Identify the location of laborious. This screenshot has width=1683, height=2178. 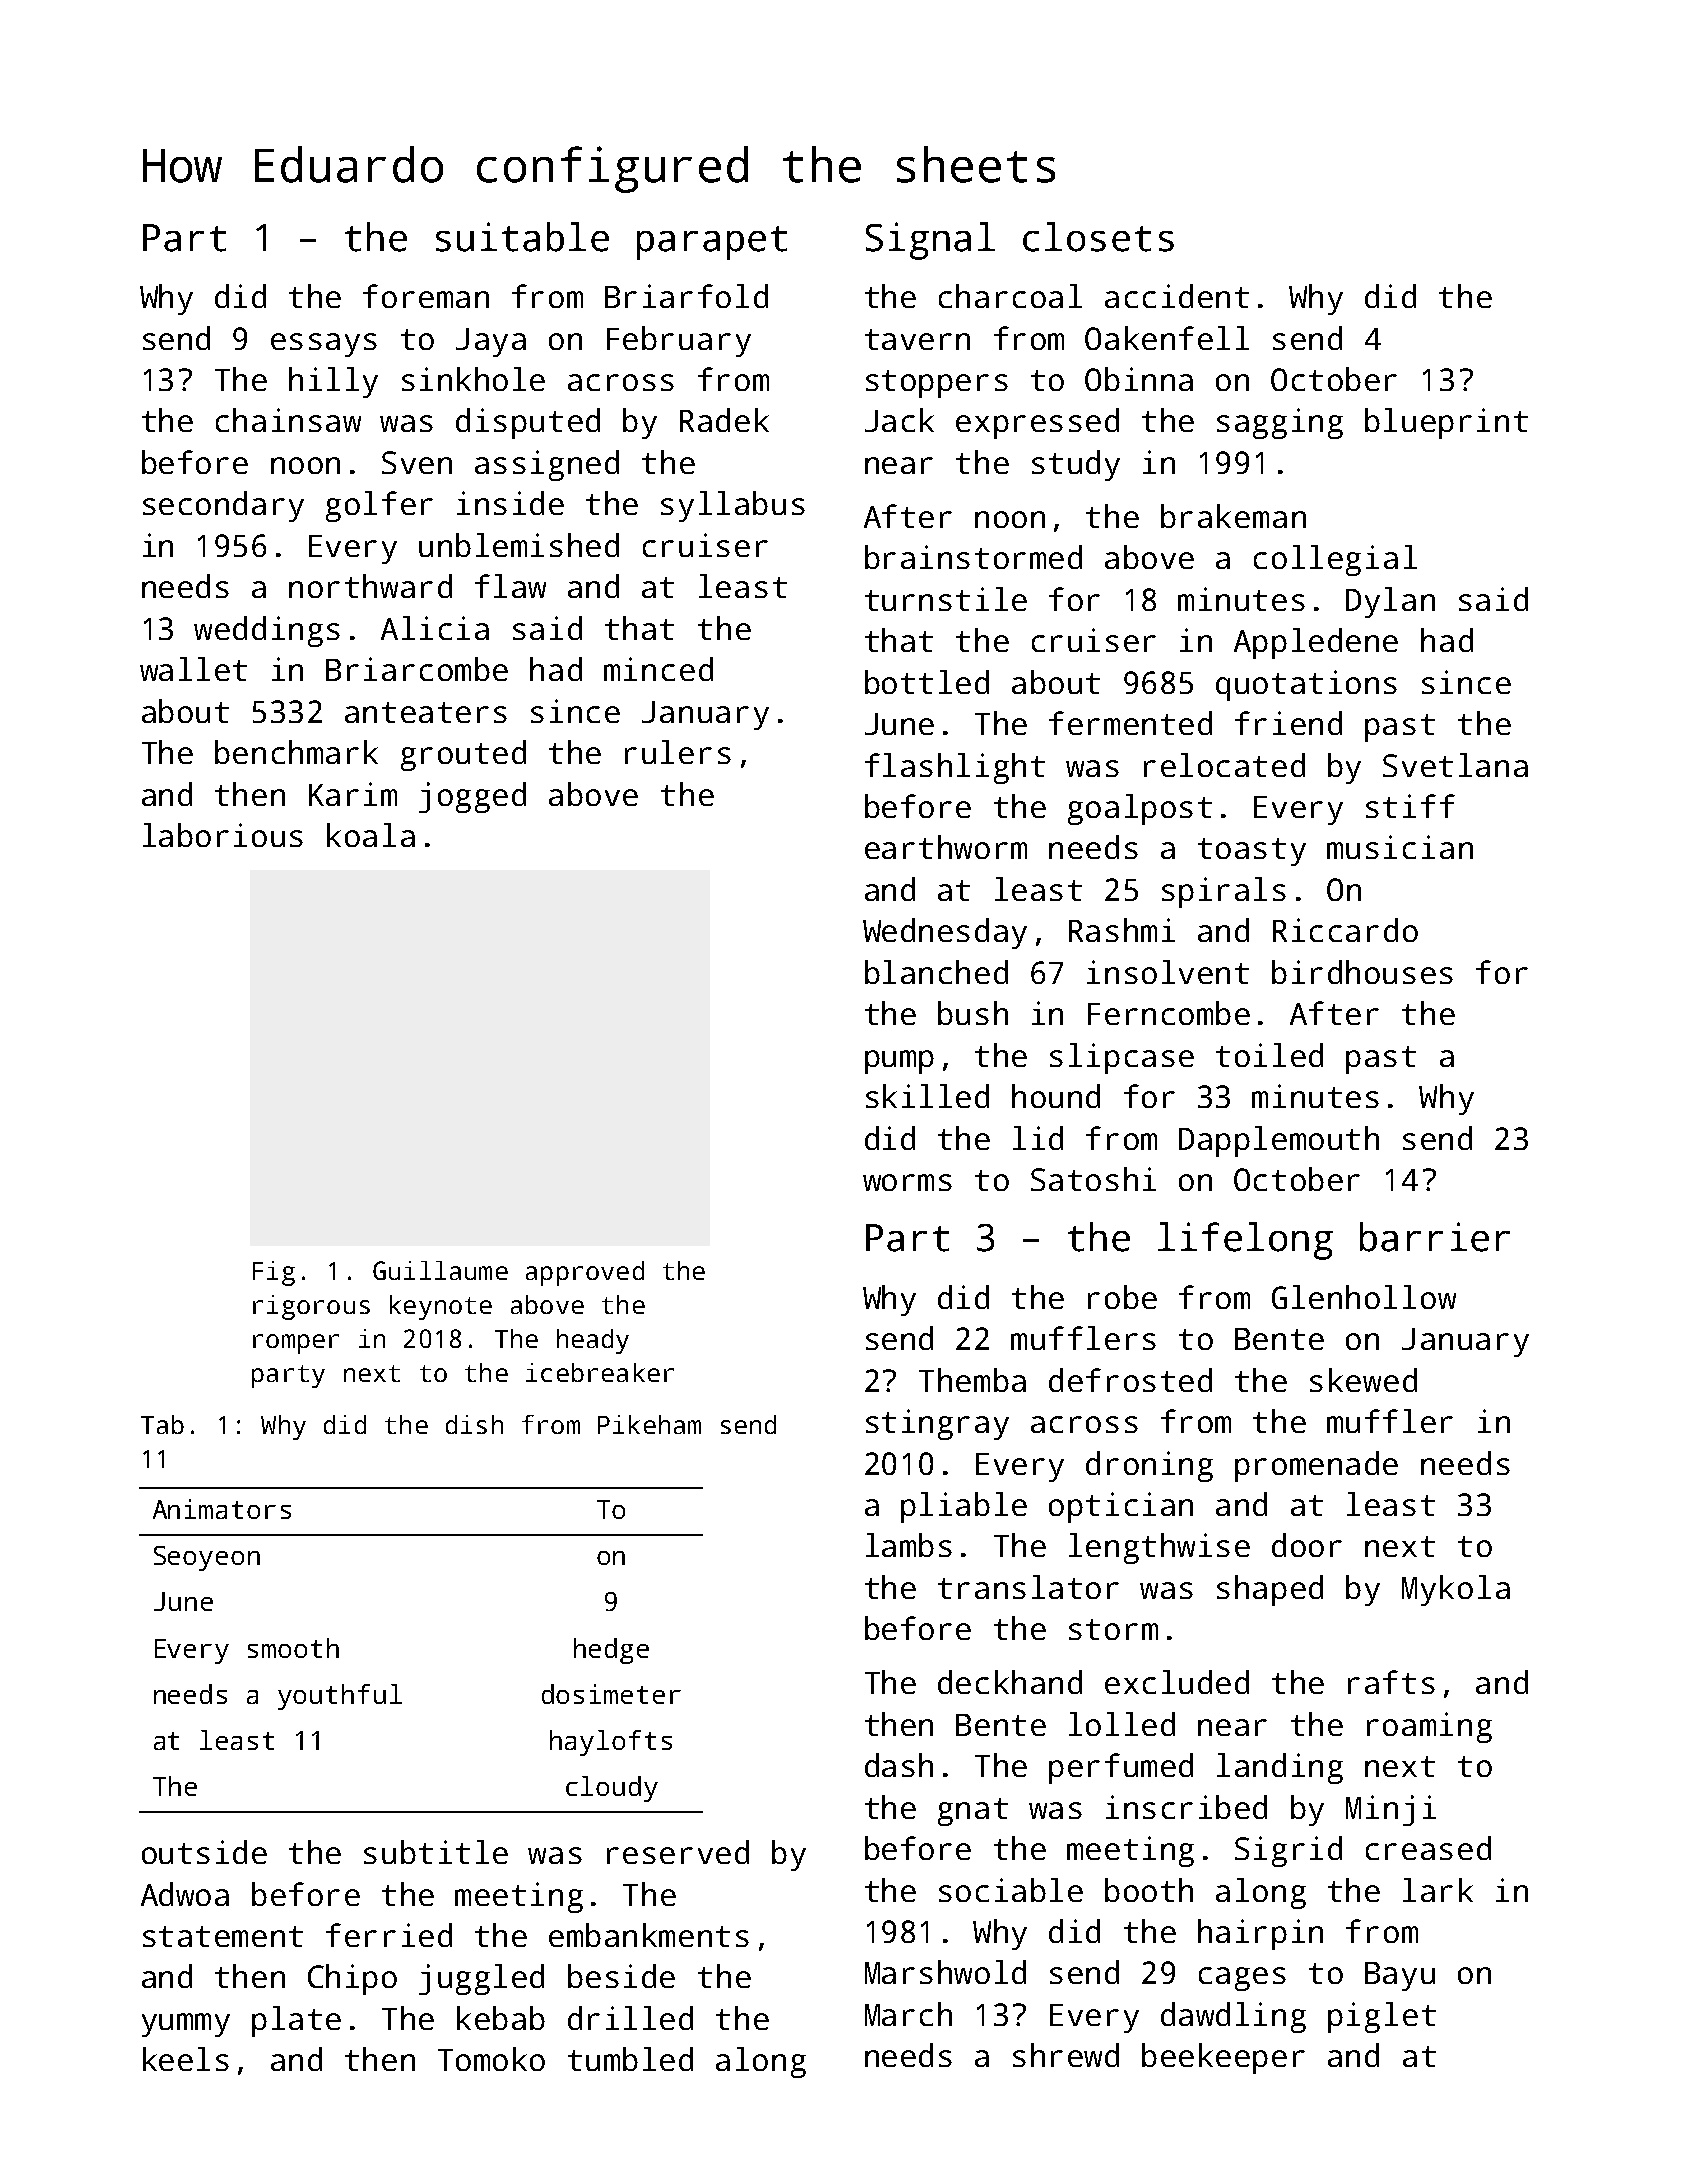
(223, 835).
